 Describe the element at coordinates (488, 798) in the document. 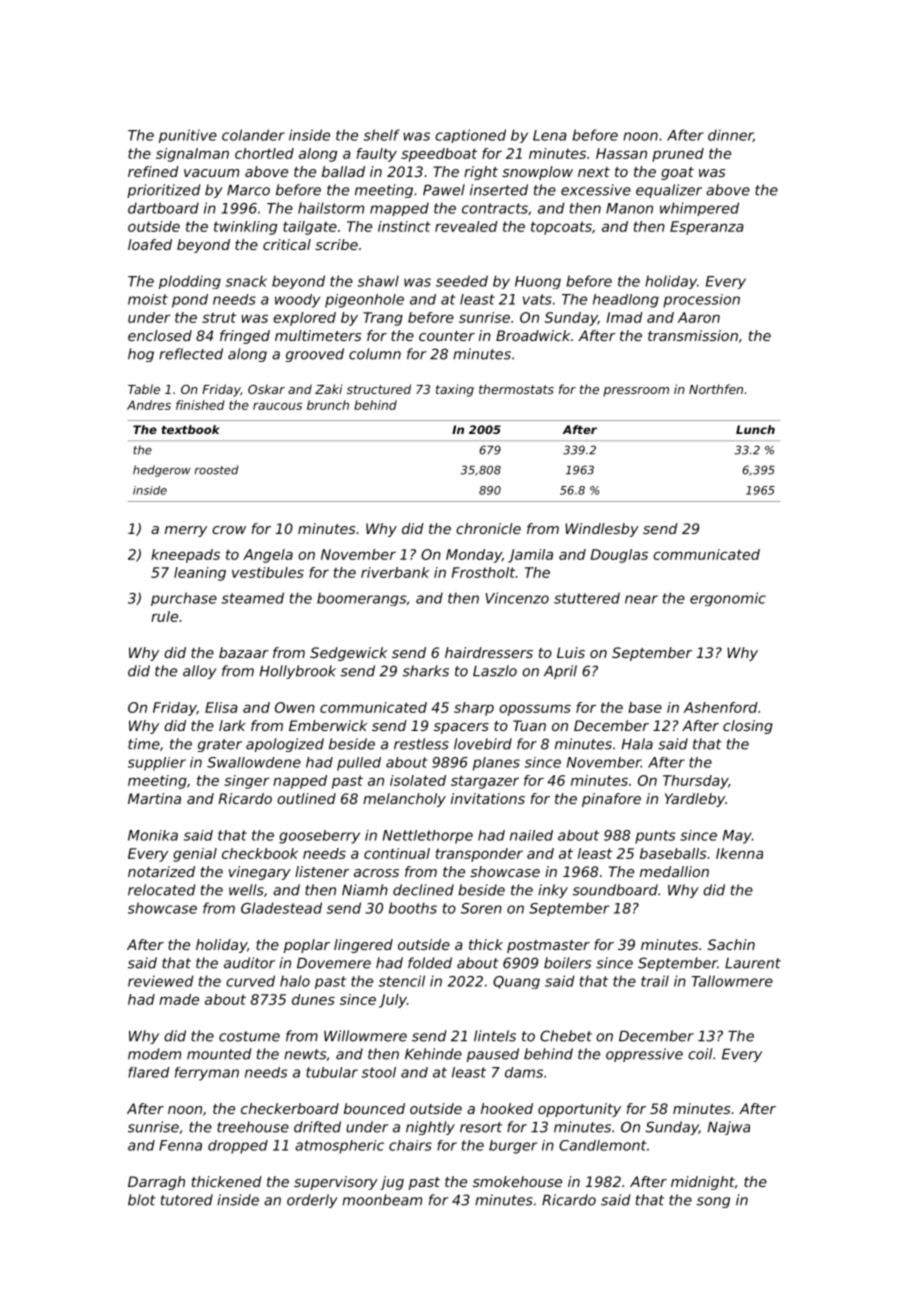

I see `invitations` at that location.
